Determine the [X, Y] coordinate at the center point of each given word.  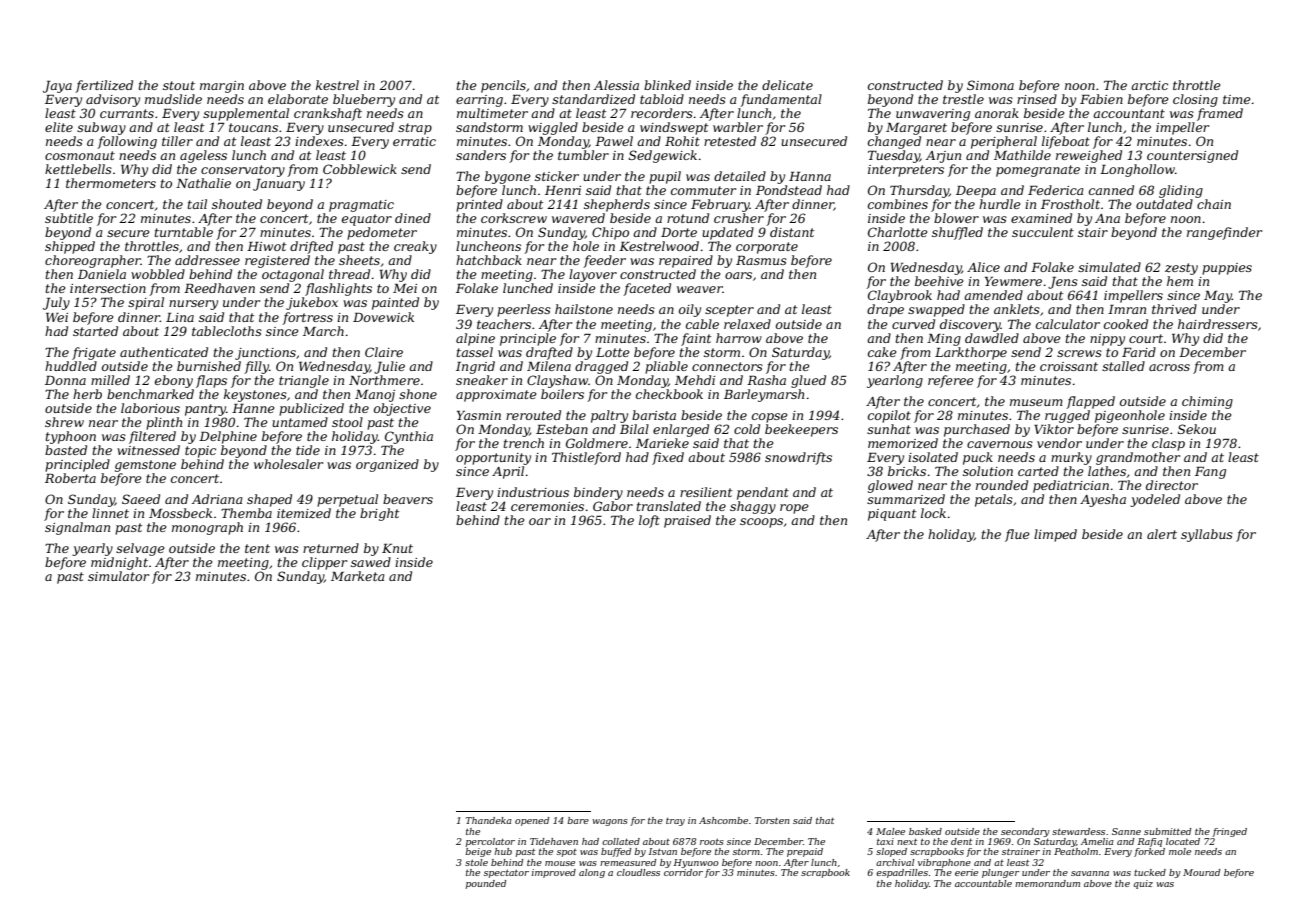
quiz [1143, 884]
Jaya [57, 87]
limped [1055, 535]
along [592, 873]
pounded [486, 884]
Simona [990, 85]
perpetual [347, 500]
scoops [761, 523]
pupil [665, 177]
